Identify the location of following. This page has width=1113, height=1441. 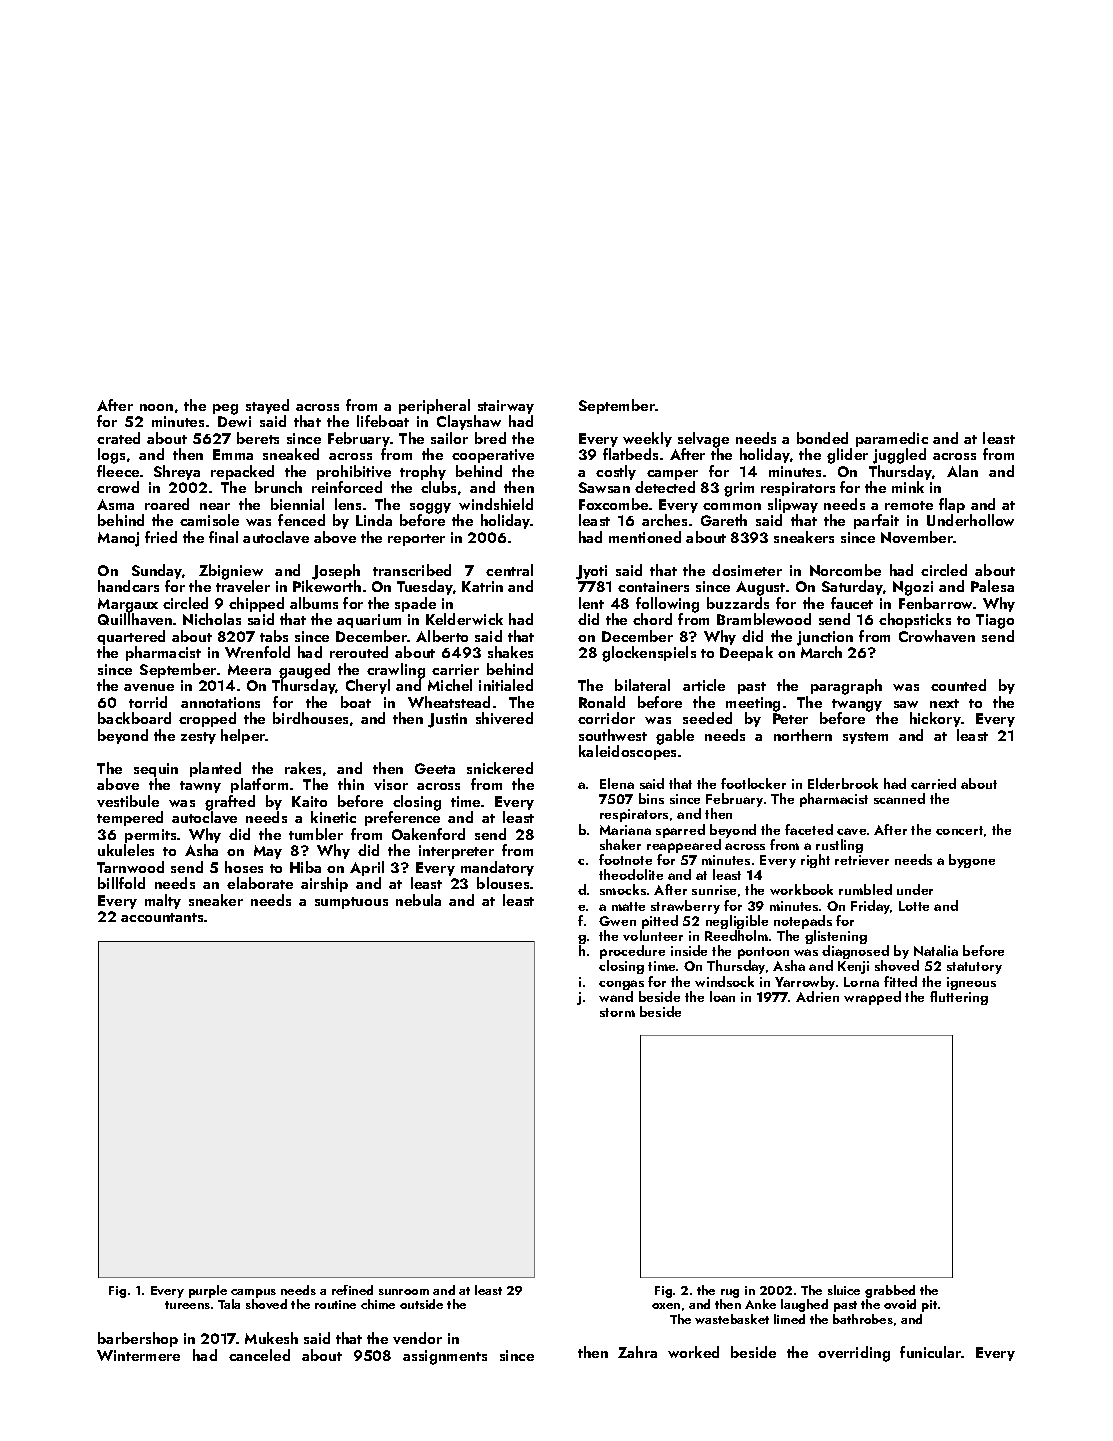
(667, 605).
